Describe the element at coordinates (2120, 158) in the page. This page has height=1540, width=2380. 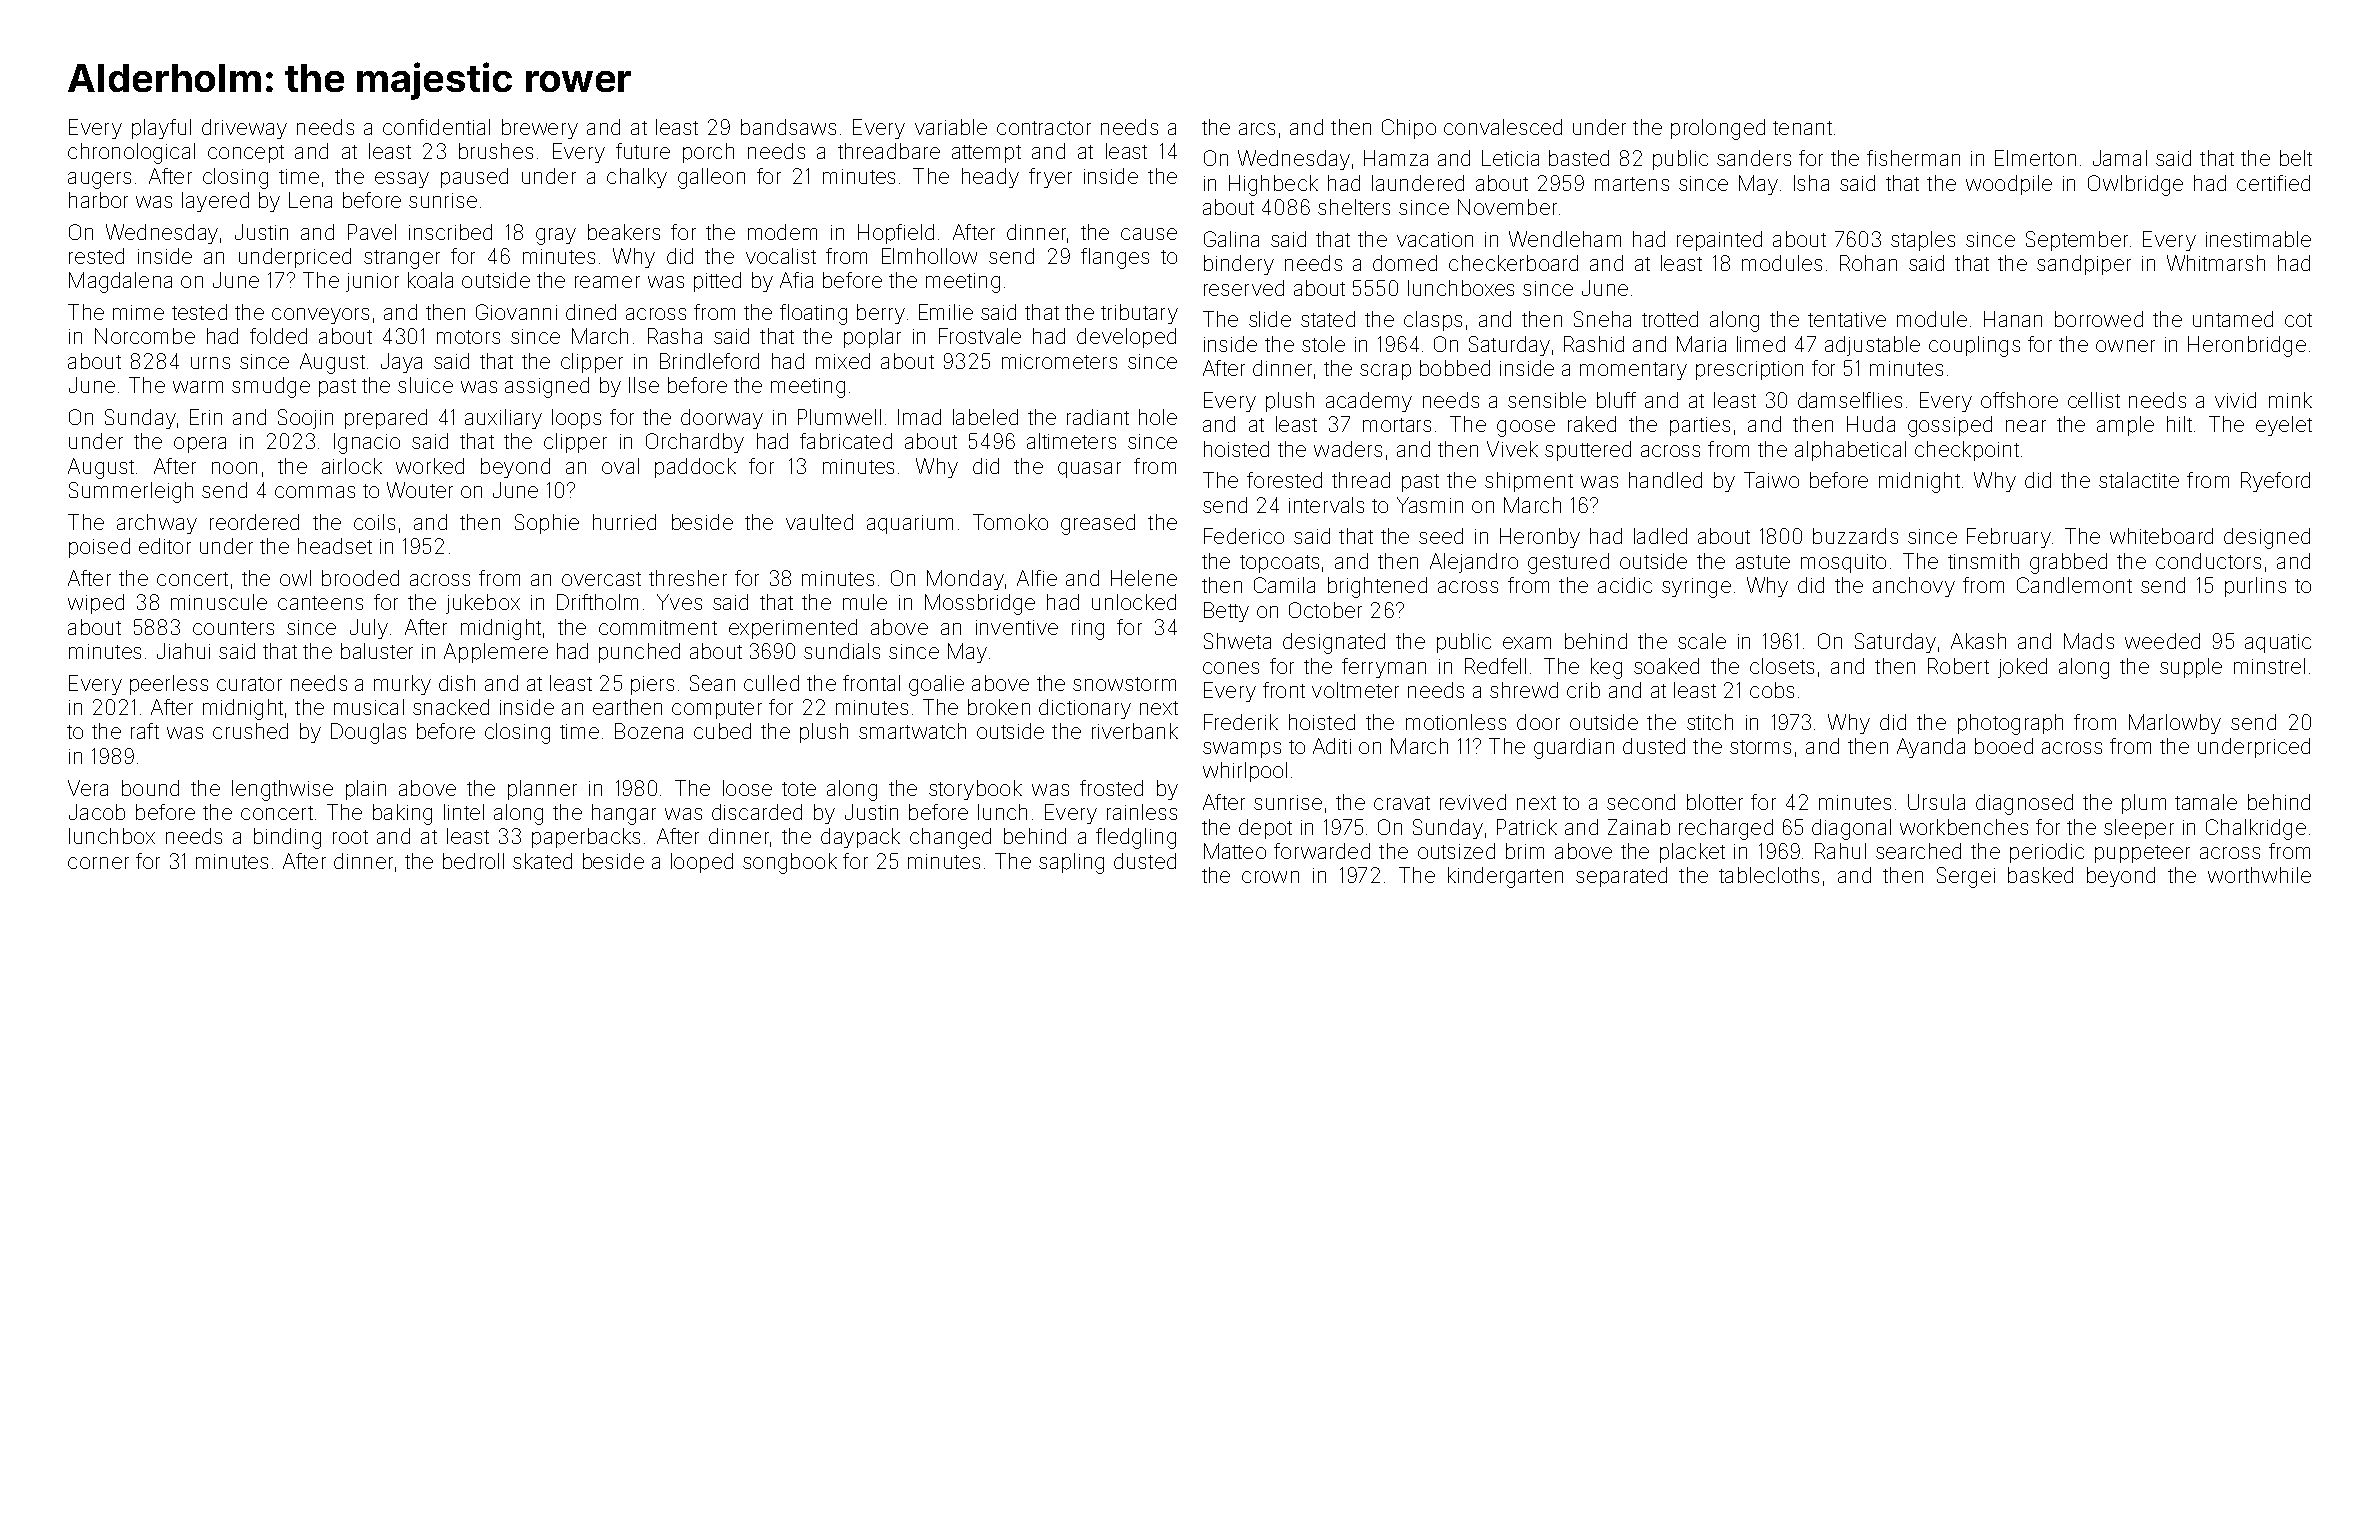
I see `Jamal` at that location.
